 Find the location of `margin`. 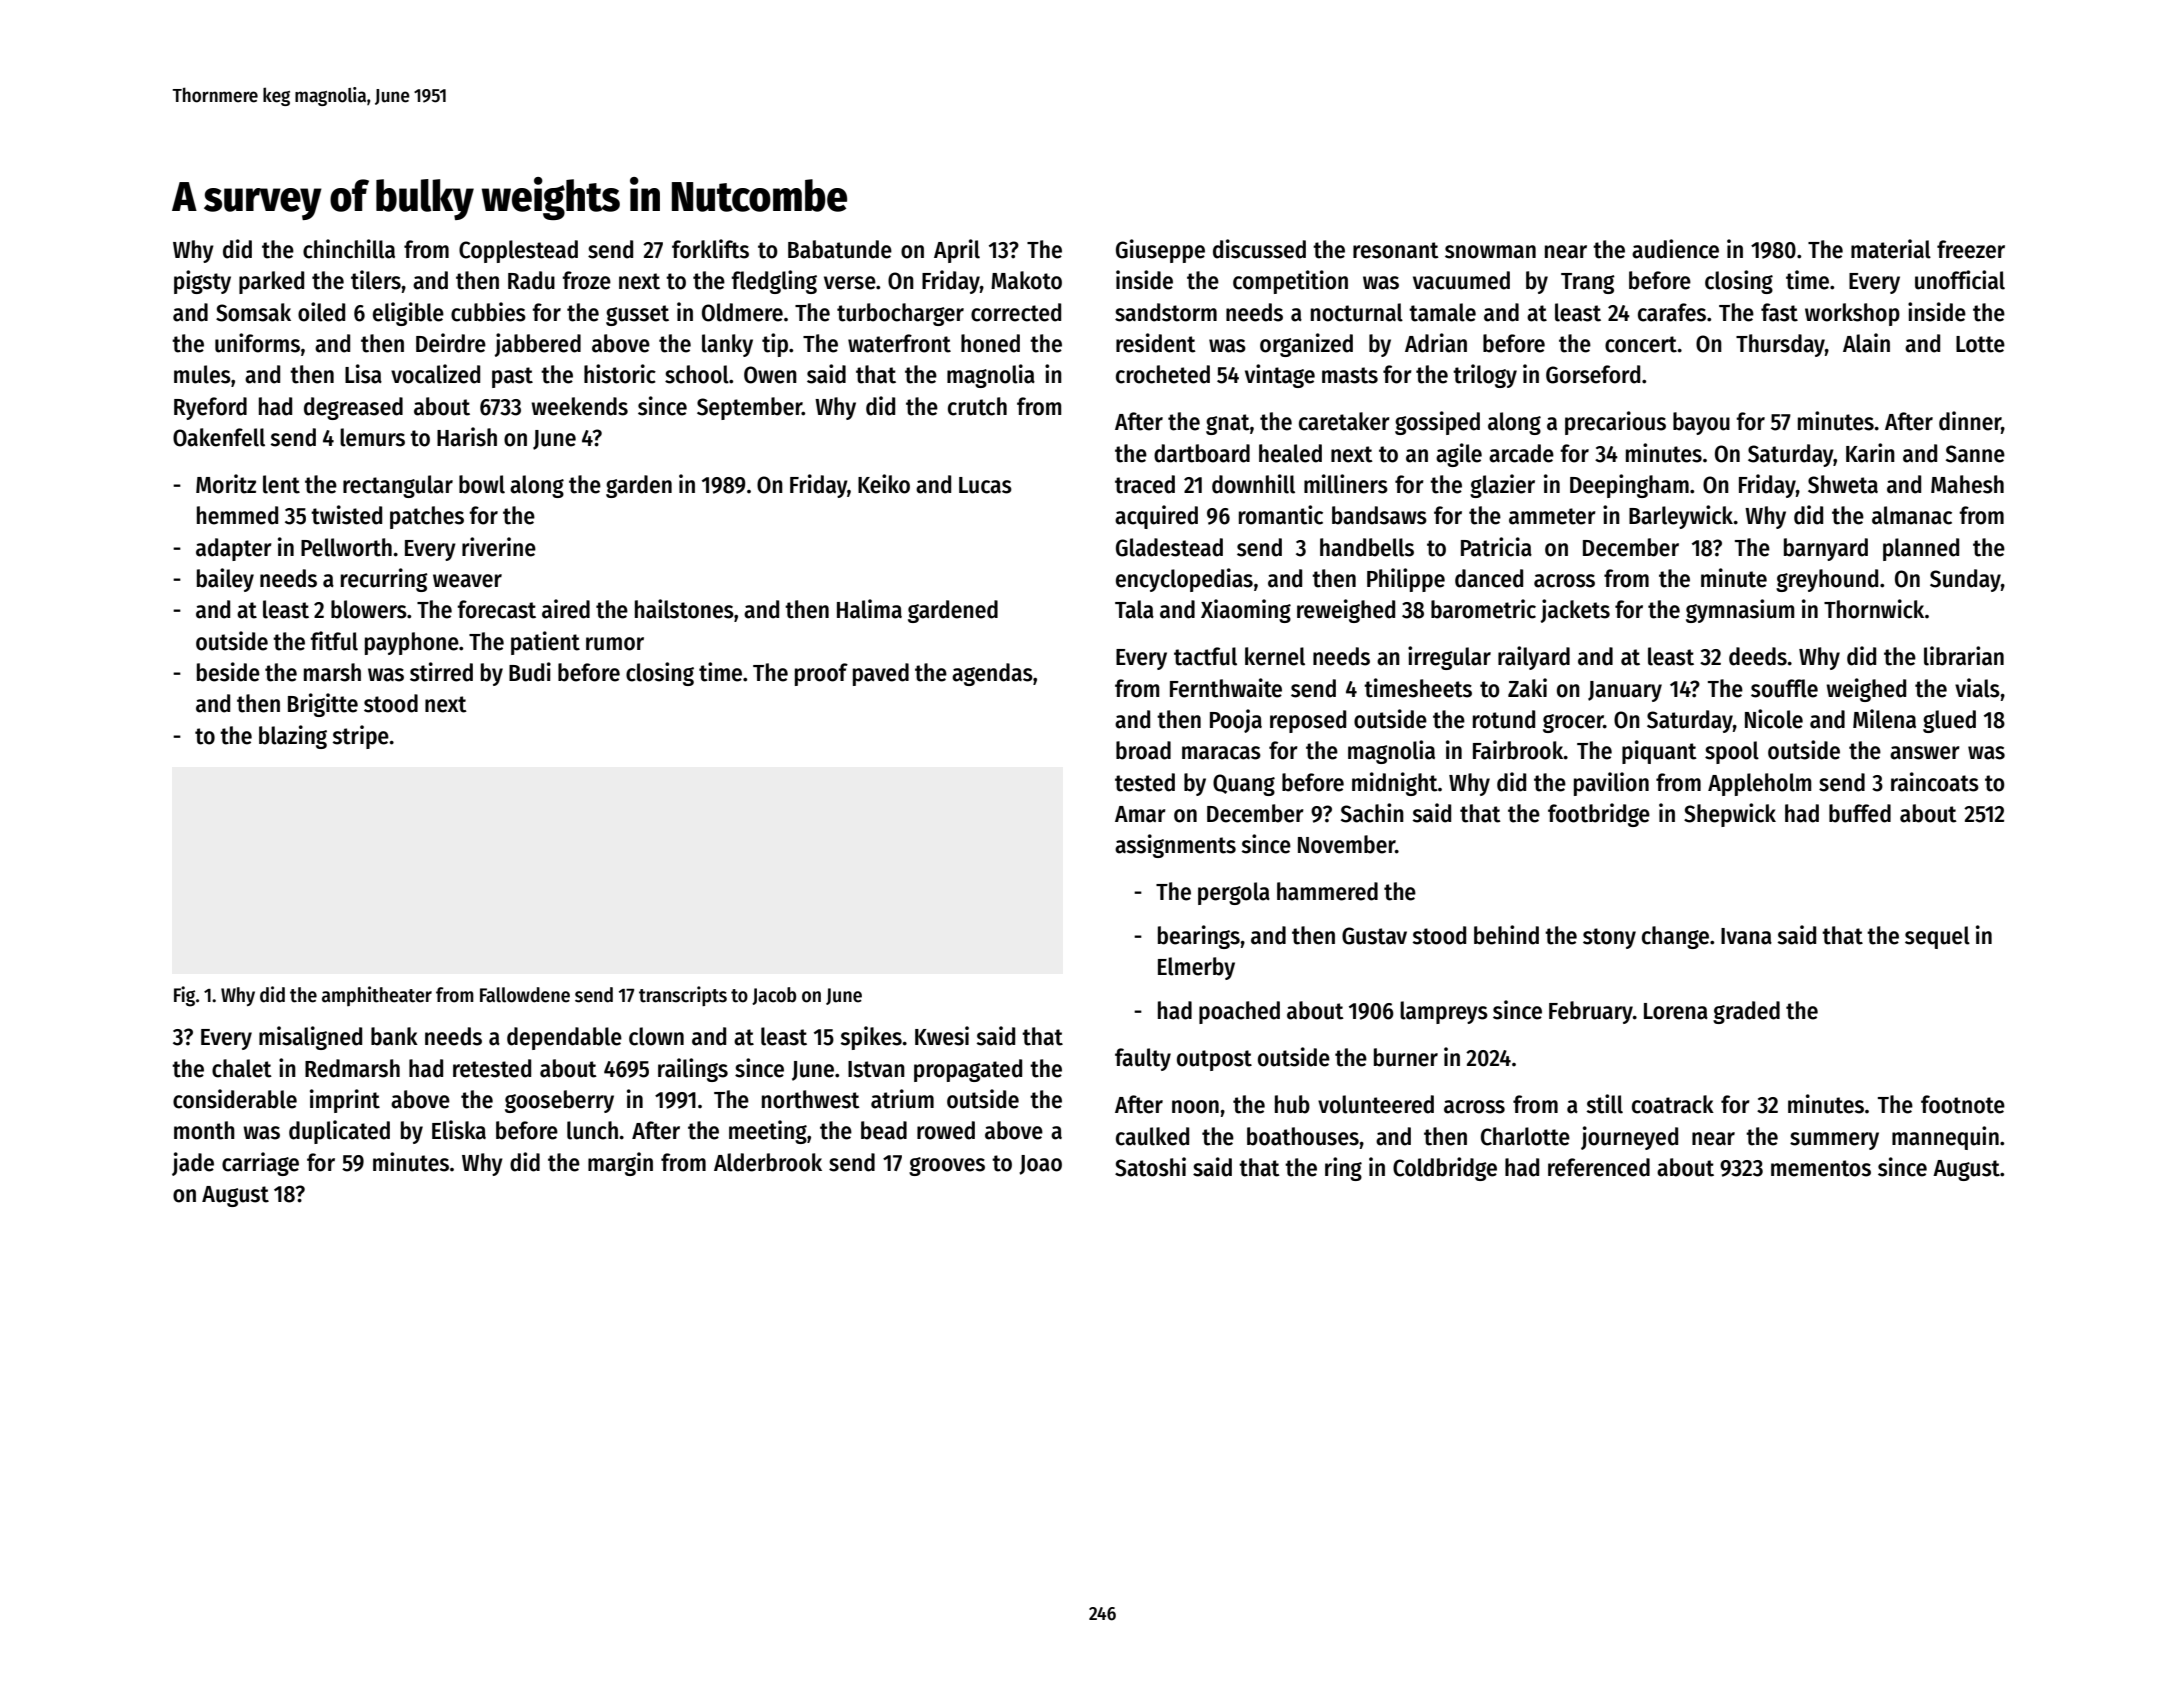

margin is located at coordinates (620, 1164).
